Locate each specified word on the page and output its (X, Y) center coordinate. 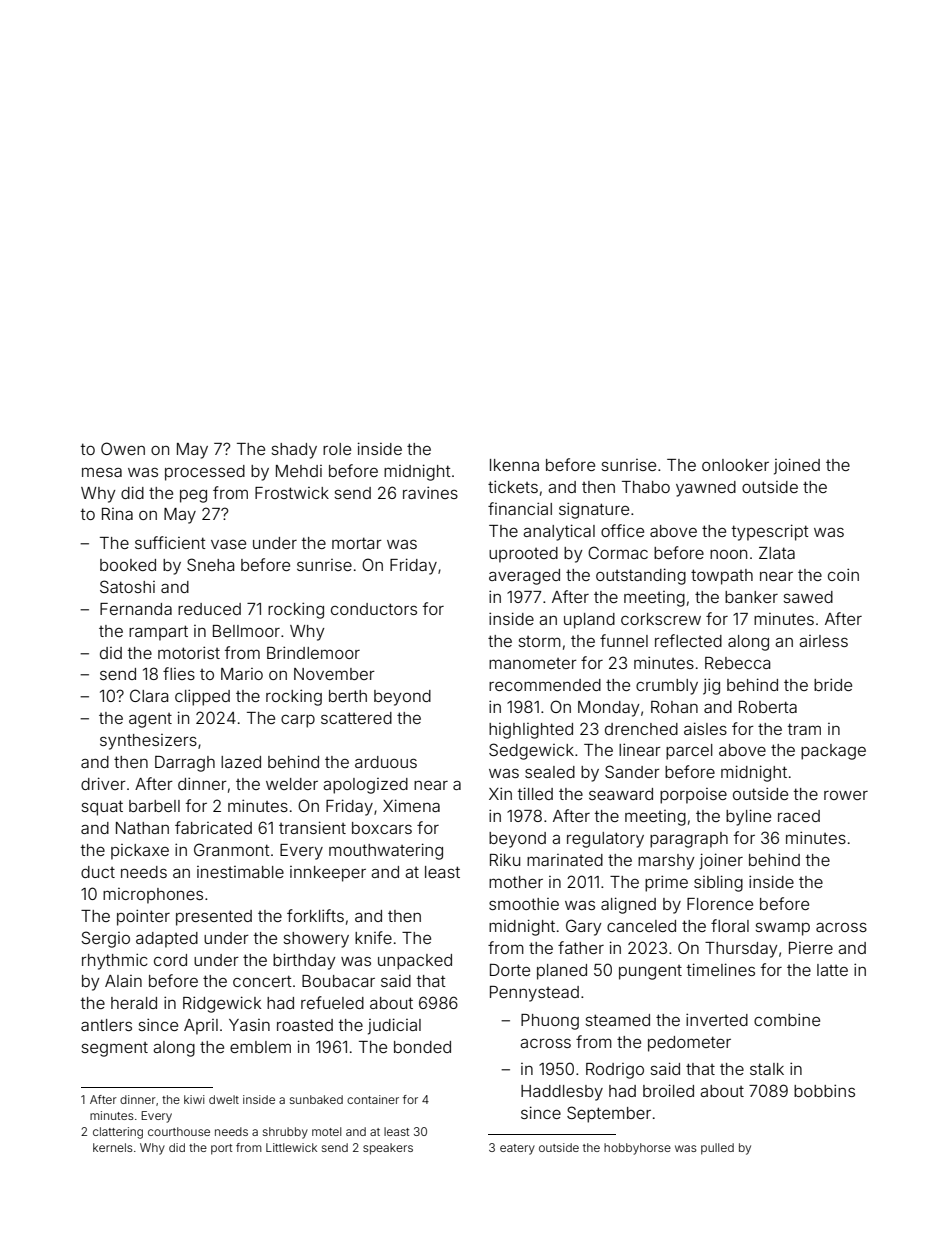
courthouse (179, 1131)
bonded (422, 1047)
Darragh (185, 763)
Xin (500, 793)
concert (262, 981)
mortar (357, 543)
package (833, 752)
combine (787, 1019)
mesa (102, 472)
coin (843, 574)
